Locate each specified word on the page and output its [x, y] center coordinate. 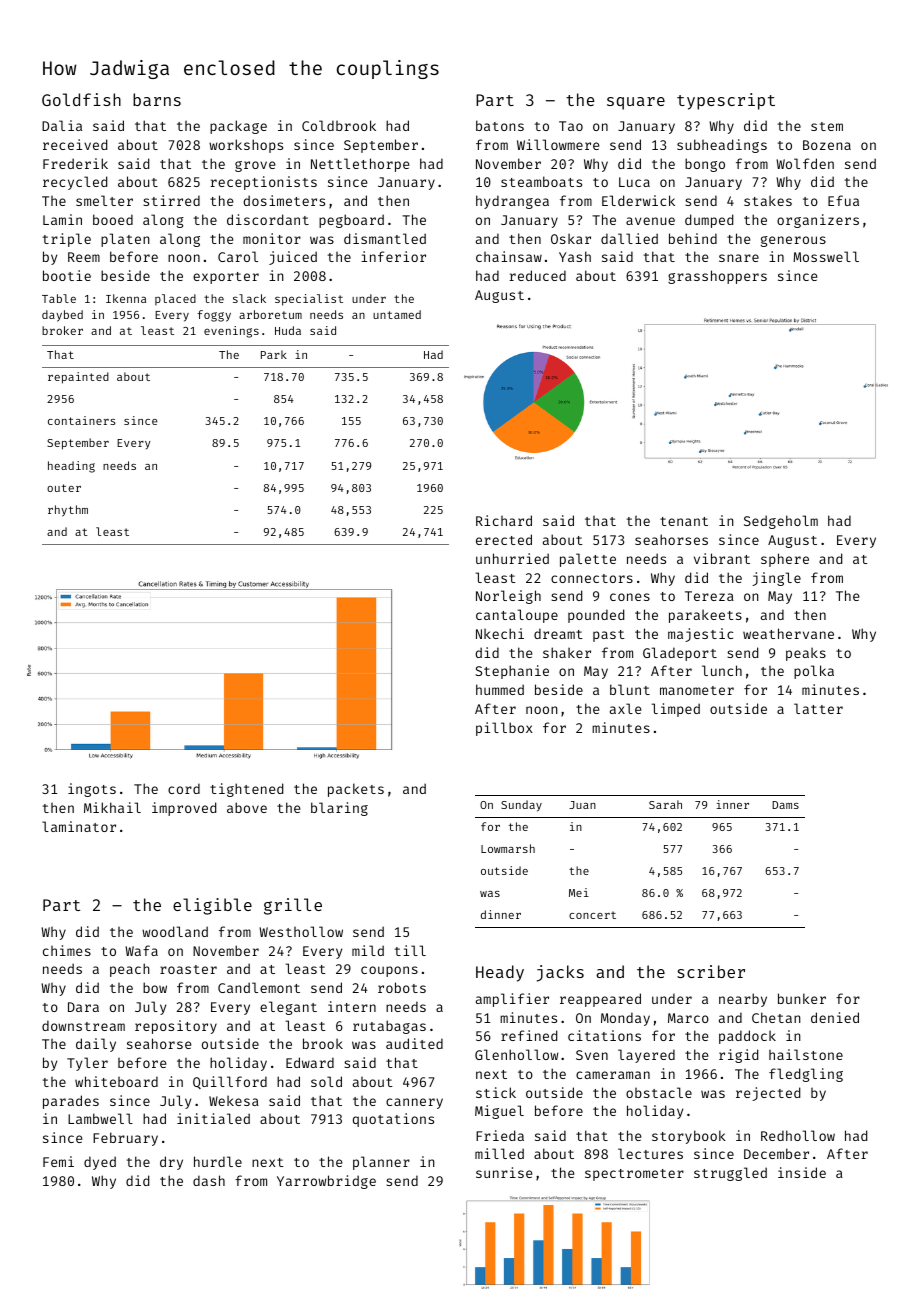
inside [802, 1172]
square [636, 103]
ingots [92, 790]
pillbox [504, 729]
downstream [83, 1025]
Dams [785, 805]
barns [157, 99]
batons [500, 125]
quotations [393, 1120]
